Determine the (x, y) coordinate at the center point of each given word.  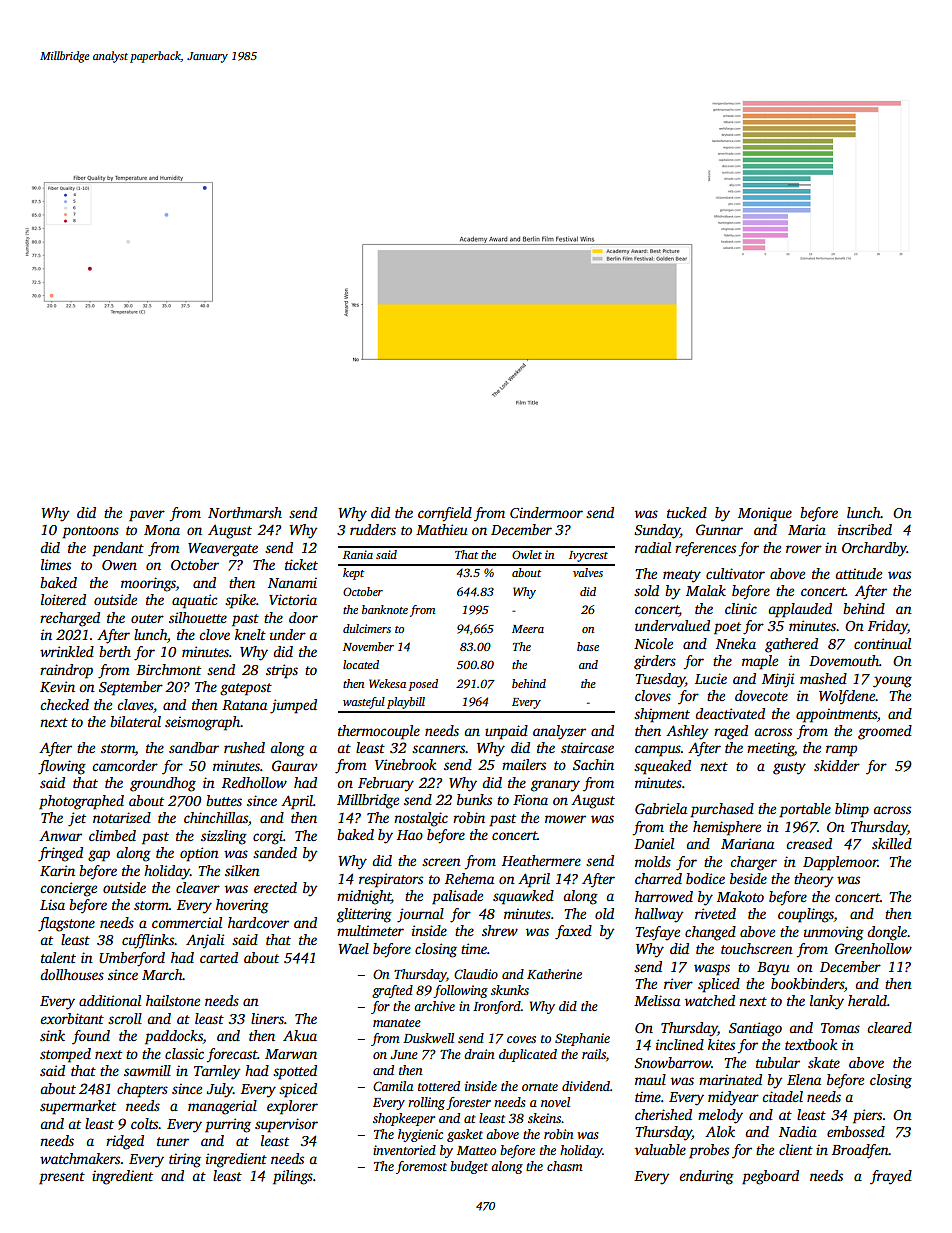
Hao (410, 835)
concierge (68, 889)
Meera (528, 629)
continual (882, 643)
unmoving (834, 933)
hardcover (258, 922)
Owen (119, 565)
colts (145, 1123)
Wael (353, 948)
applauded (800, 610)
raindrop (66, 671)
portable (805, 810)
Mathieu (442, 529)
